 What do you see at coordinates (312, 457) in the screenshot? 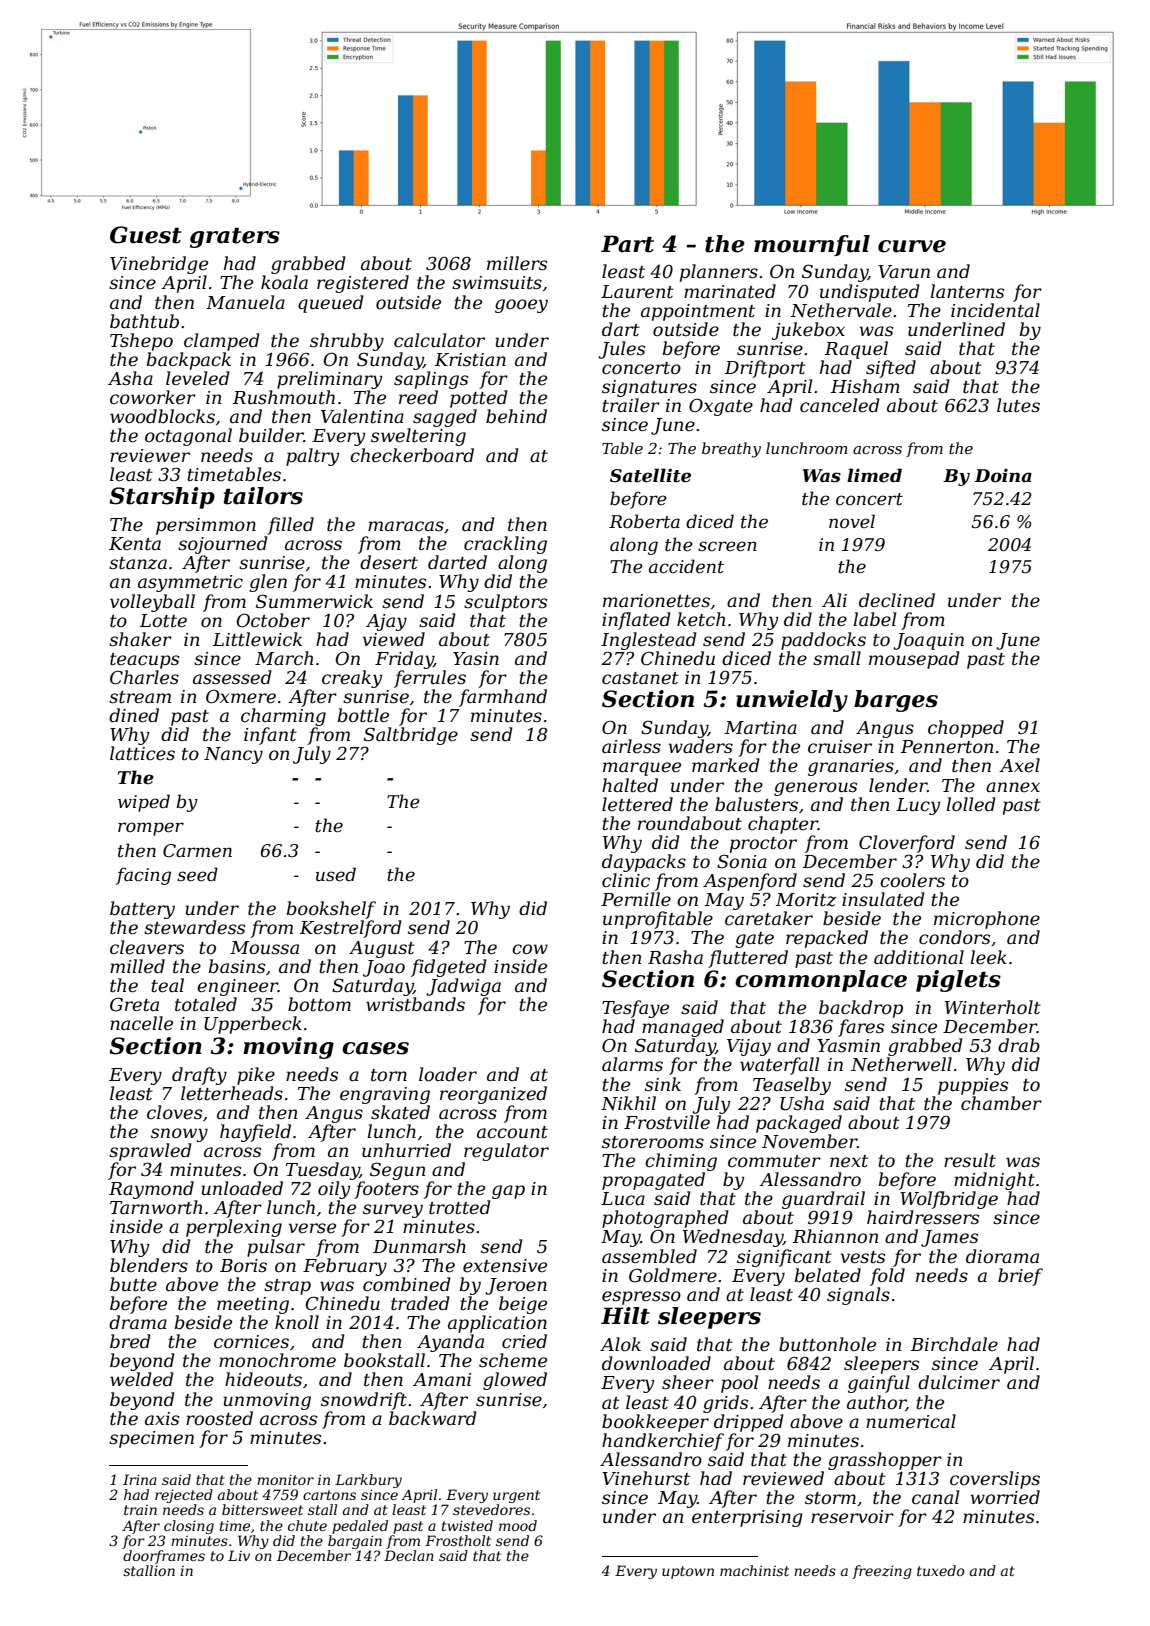
I see `paltry` at bounding box center [312, 457].
